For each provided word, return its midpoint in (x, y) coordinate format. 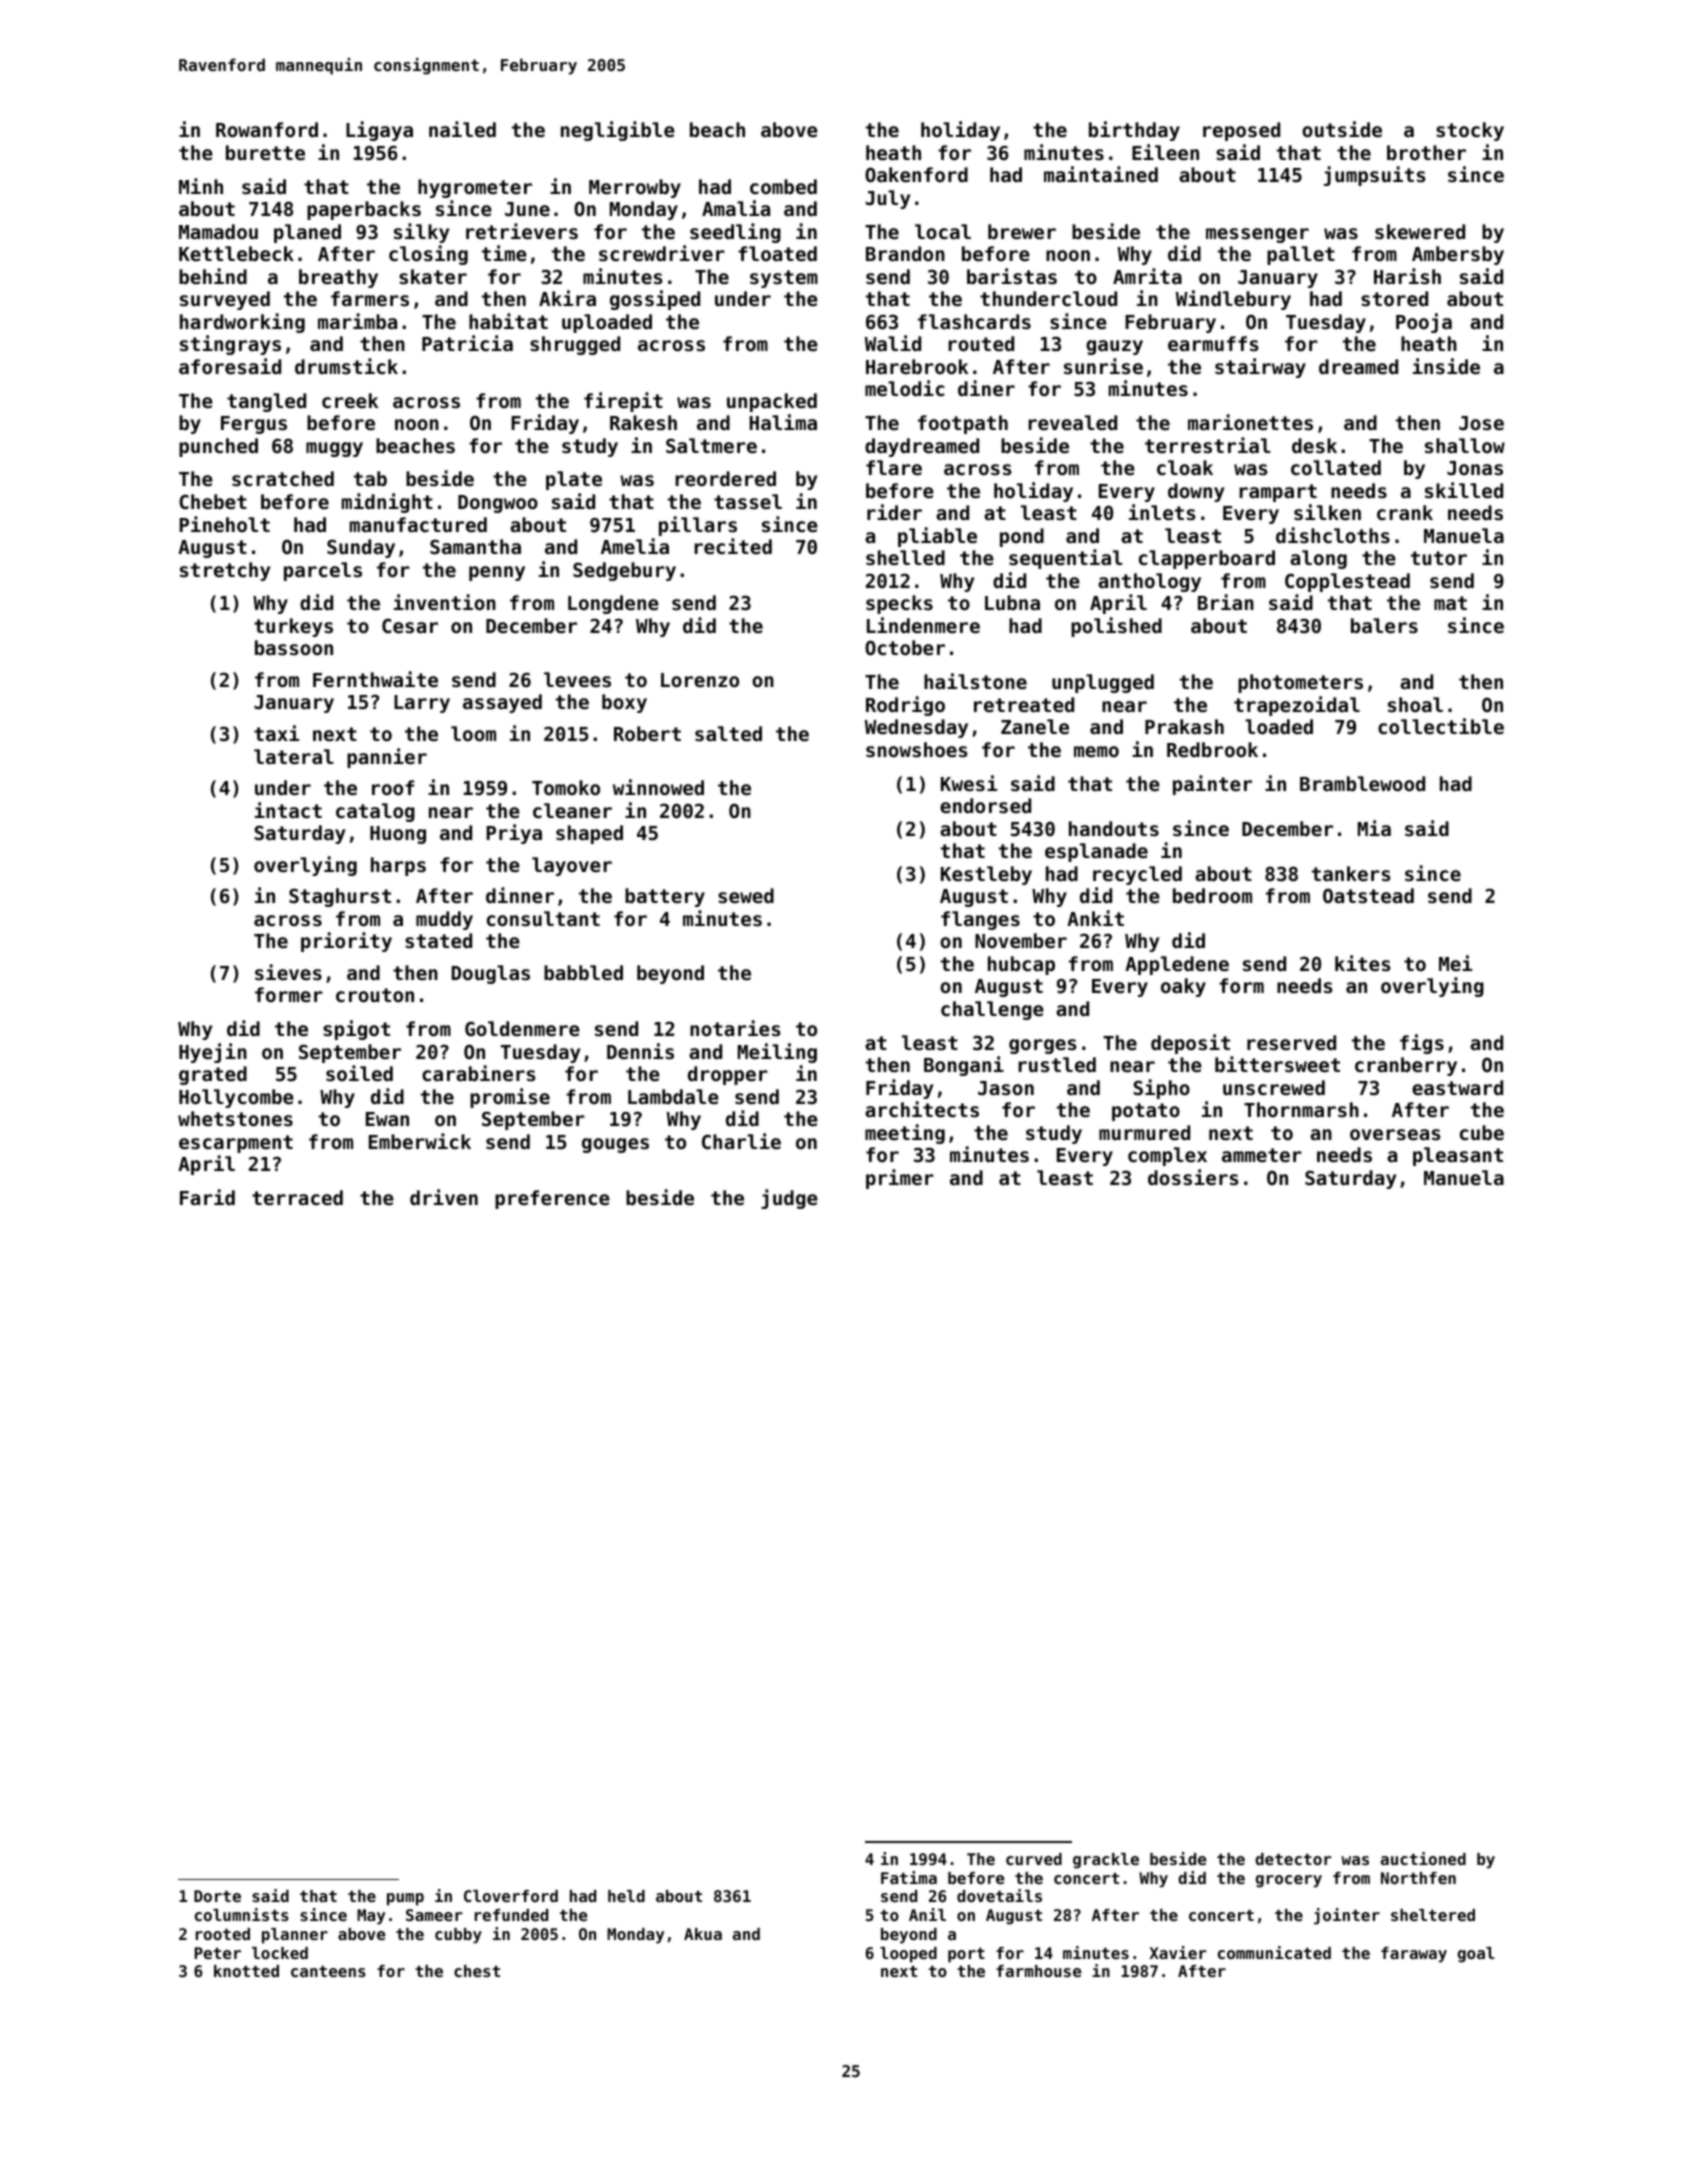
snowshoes (916, 750)
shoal (1415, 704)
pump (405, 1899)
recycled (1137, 875)
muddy (444, 920)
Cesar (410, 625)
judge (789, 1199)
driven (444, 1197)
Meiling (777, 1053)
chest (477, 1971)
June (527, 209)
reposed (1241, 131)
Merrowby (635, 188)
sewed (746, 895)
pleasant (1458, 1156)
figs (1422, 1044)
